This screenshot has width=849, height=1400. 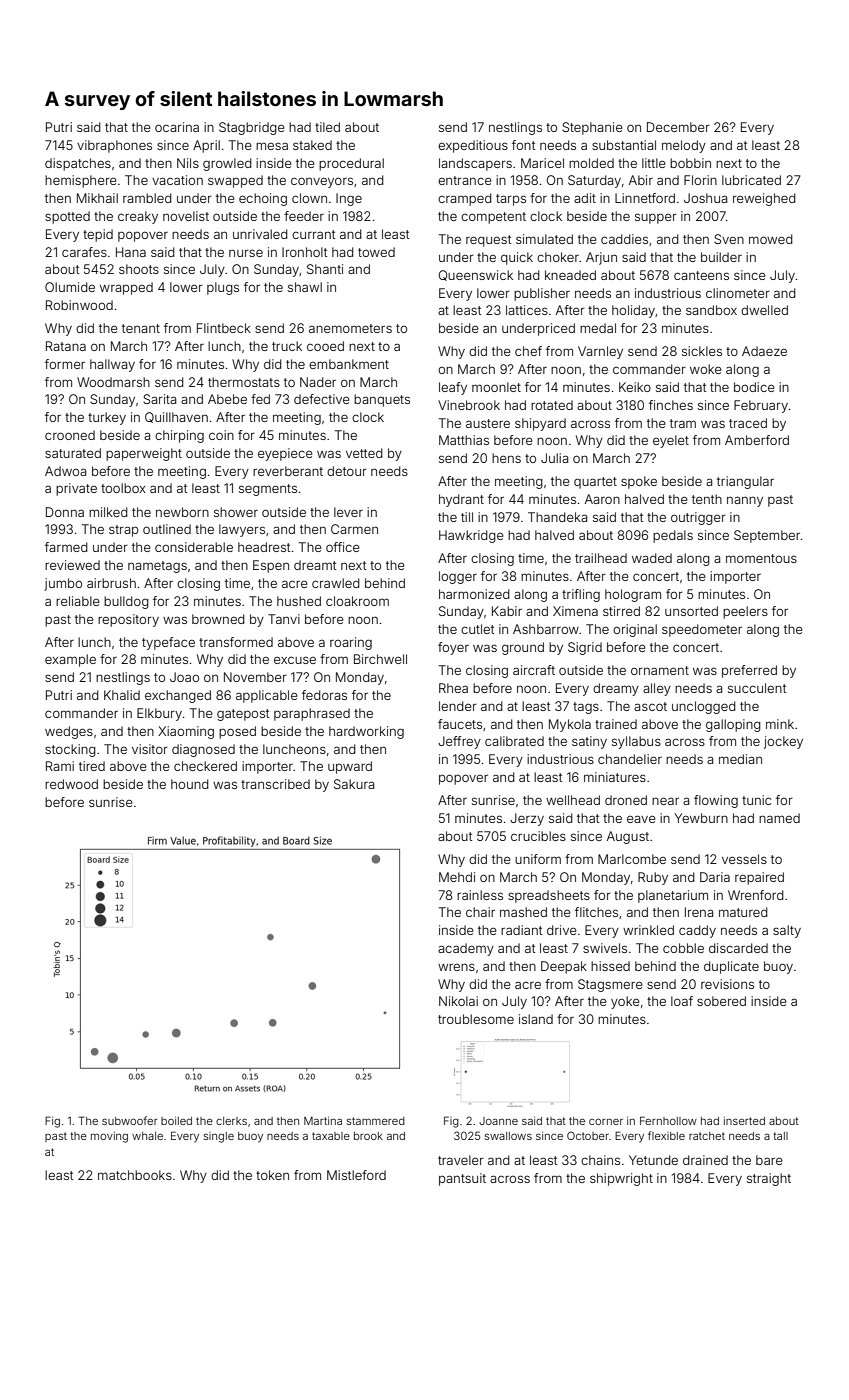 What do you see at coordinates (354, 784) in the screenshot?
I see `Sakura` at bounding box center [354, 784].
